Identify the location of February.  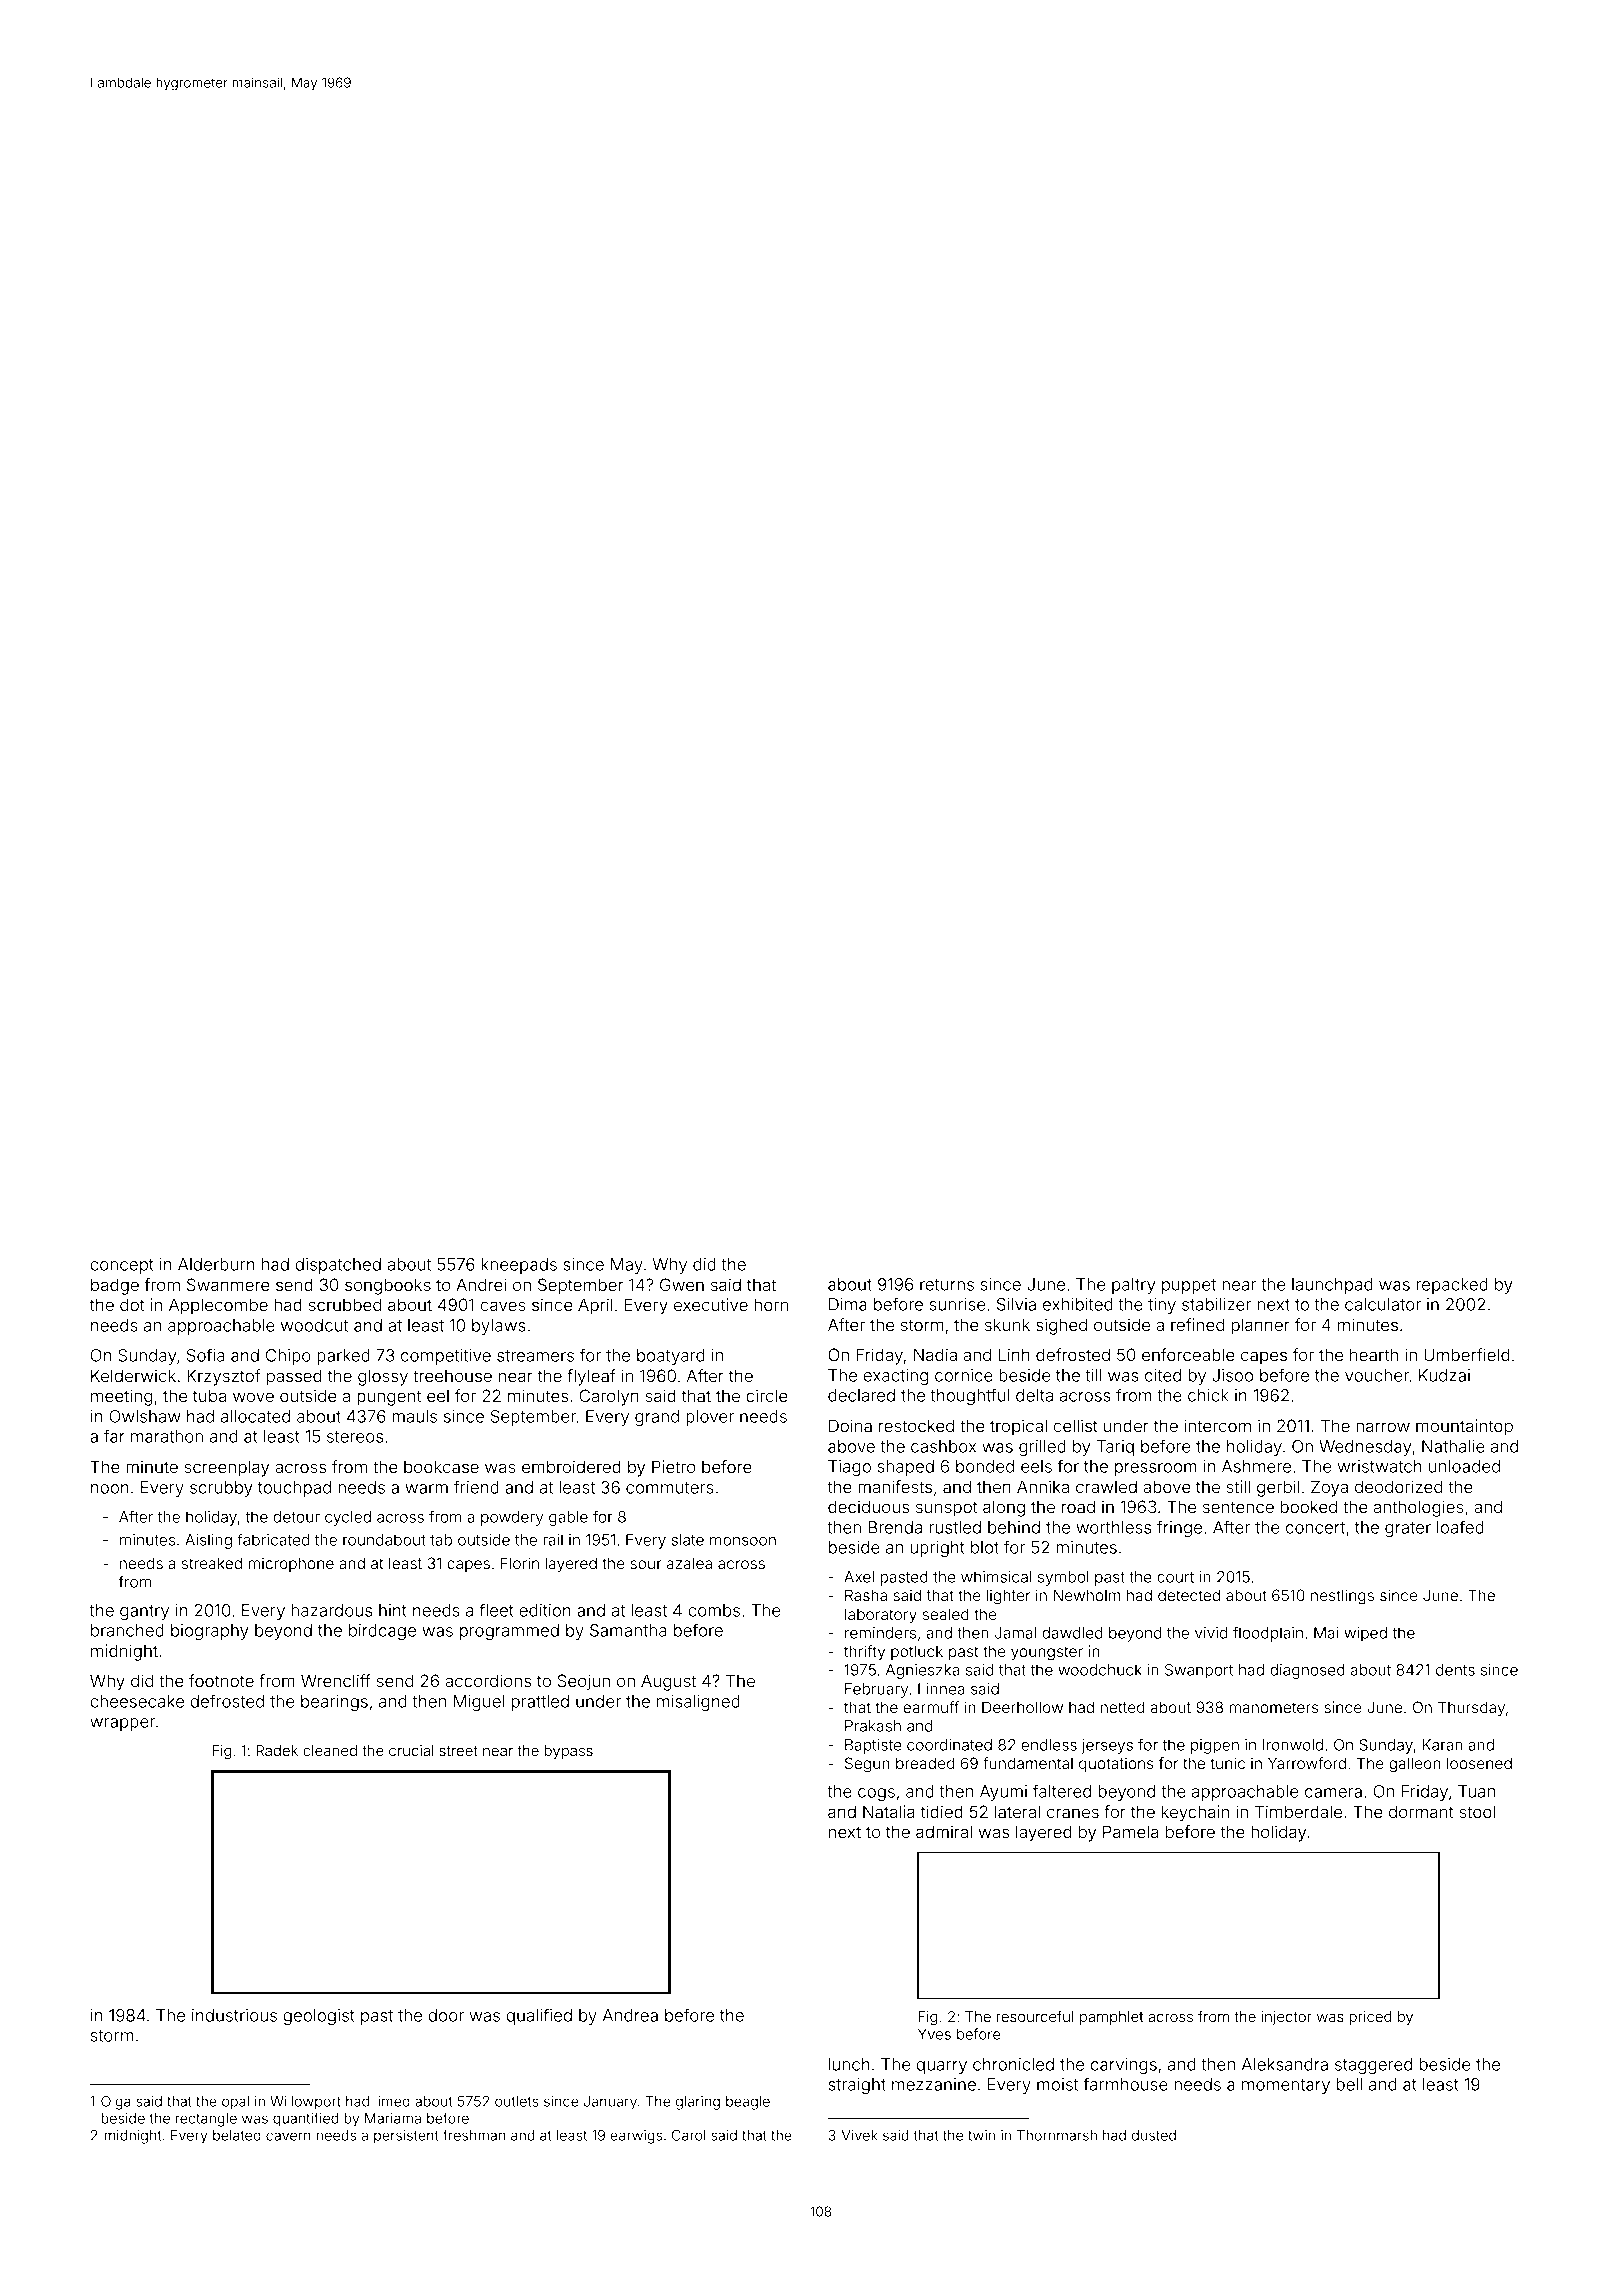
(876, 1690).
